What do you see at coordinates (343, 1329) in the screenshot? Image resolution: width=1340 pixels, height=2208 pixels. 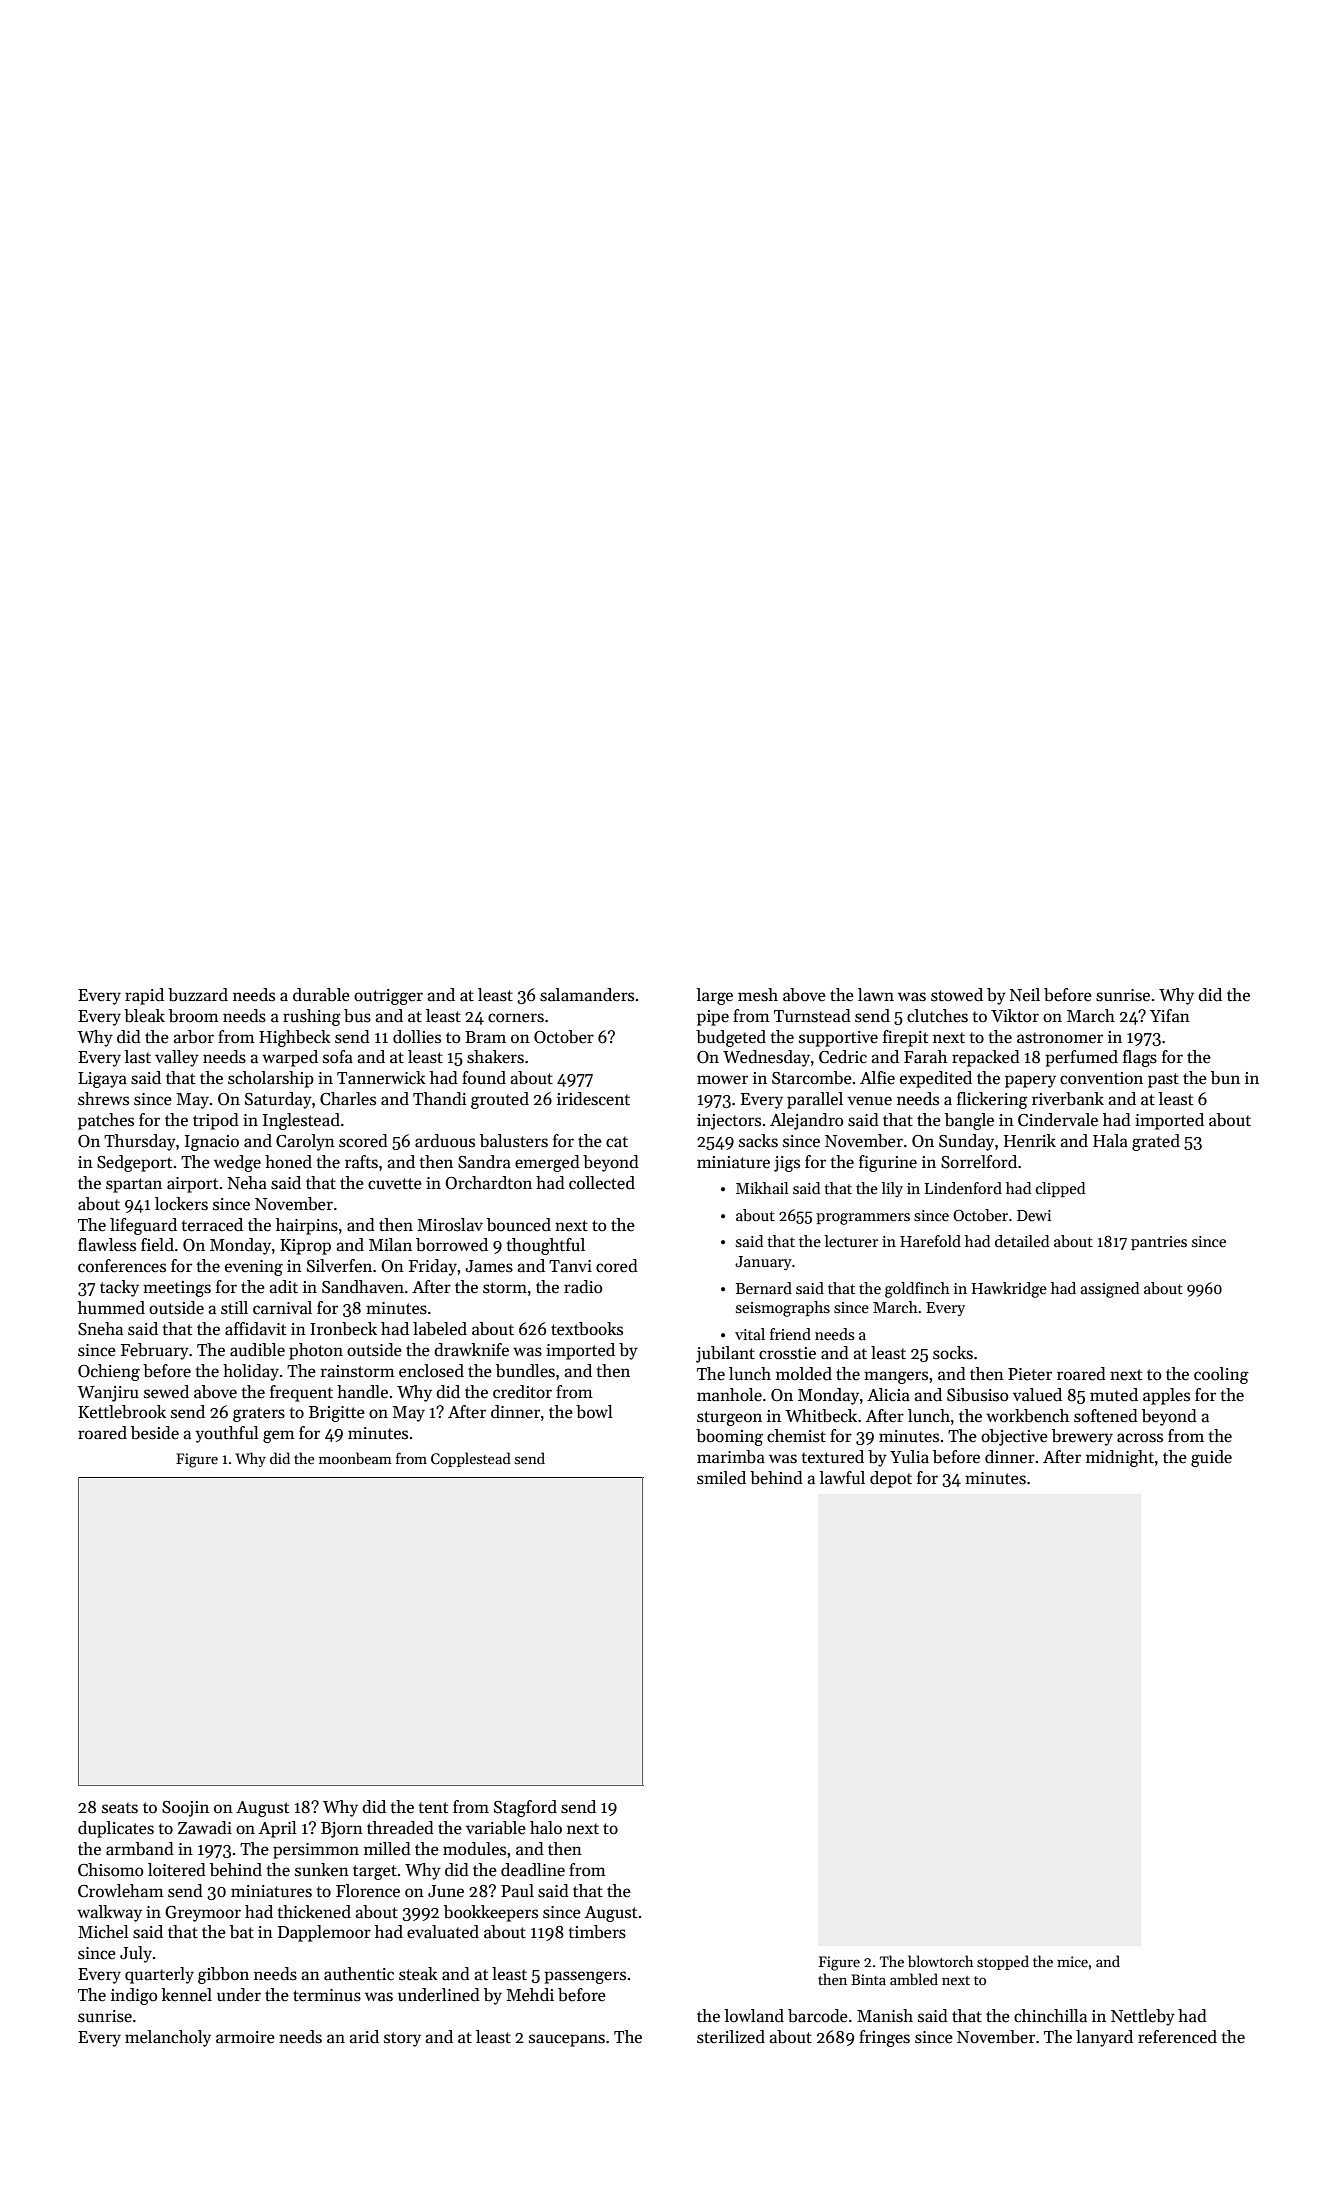 I see `Ironbeck` at bounding box center [343, 1329].
